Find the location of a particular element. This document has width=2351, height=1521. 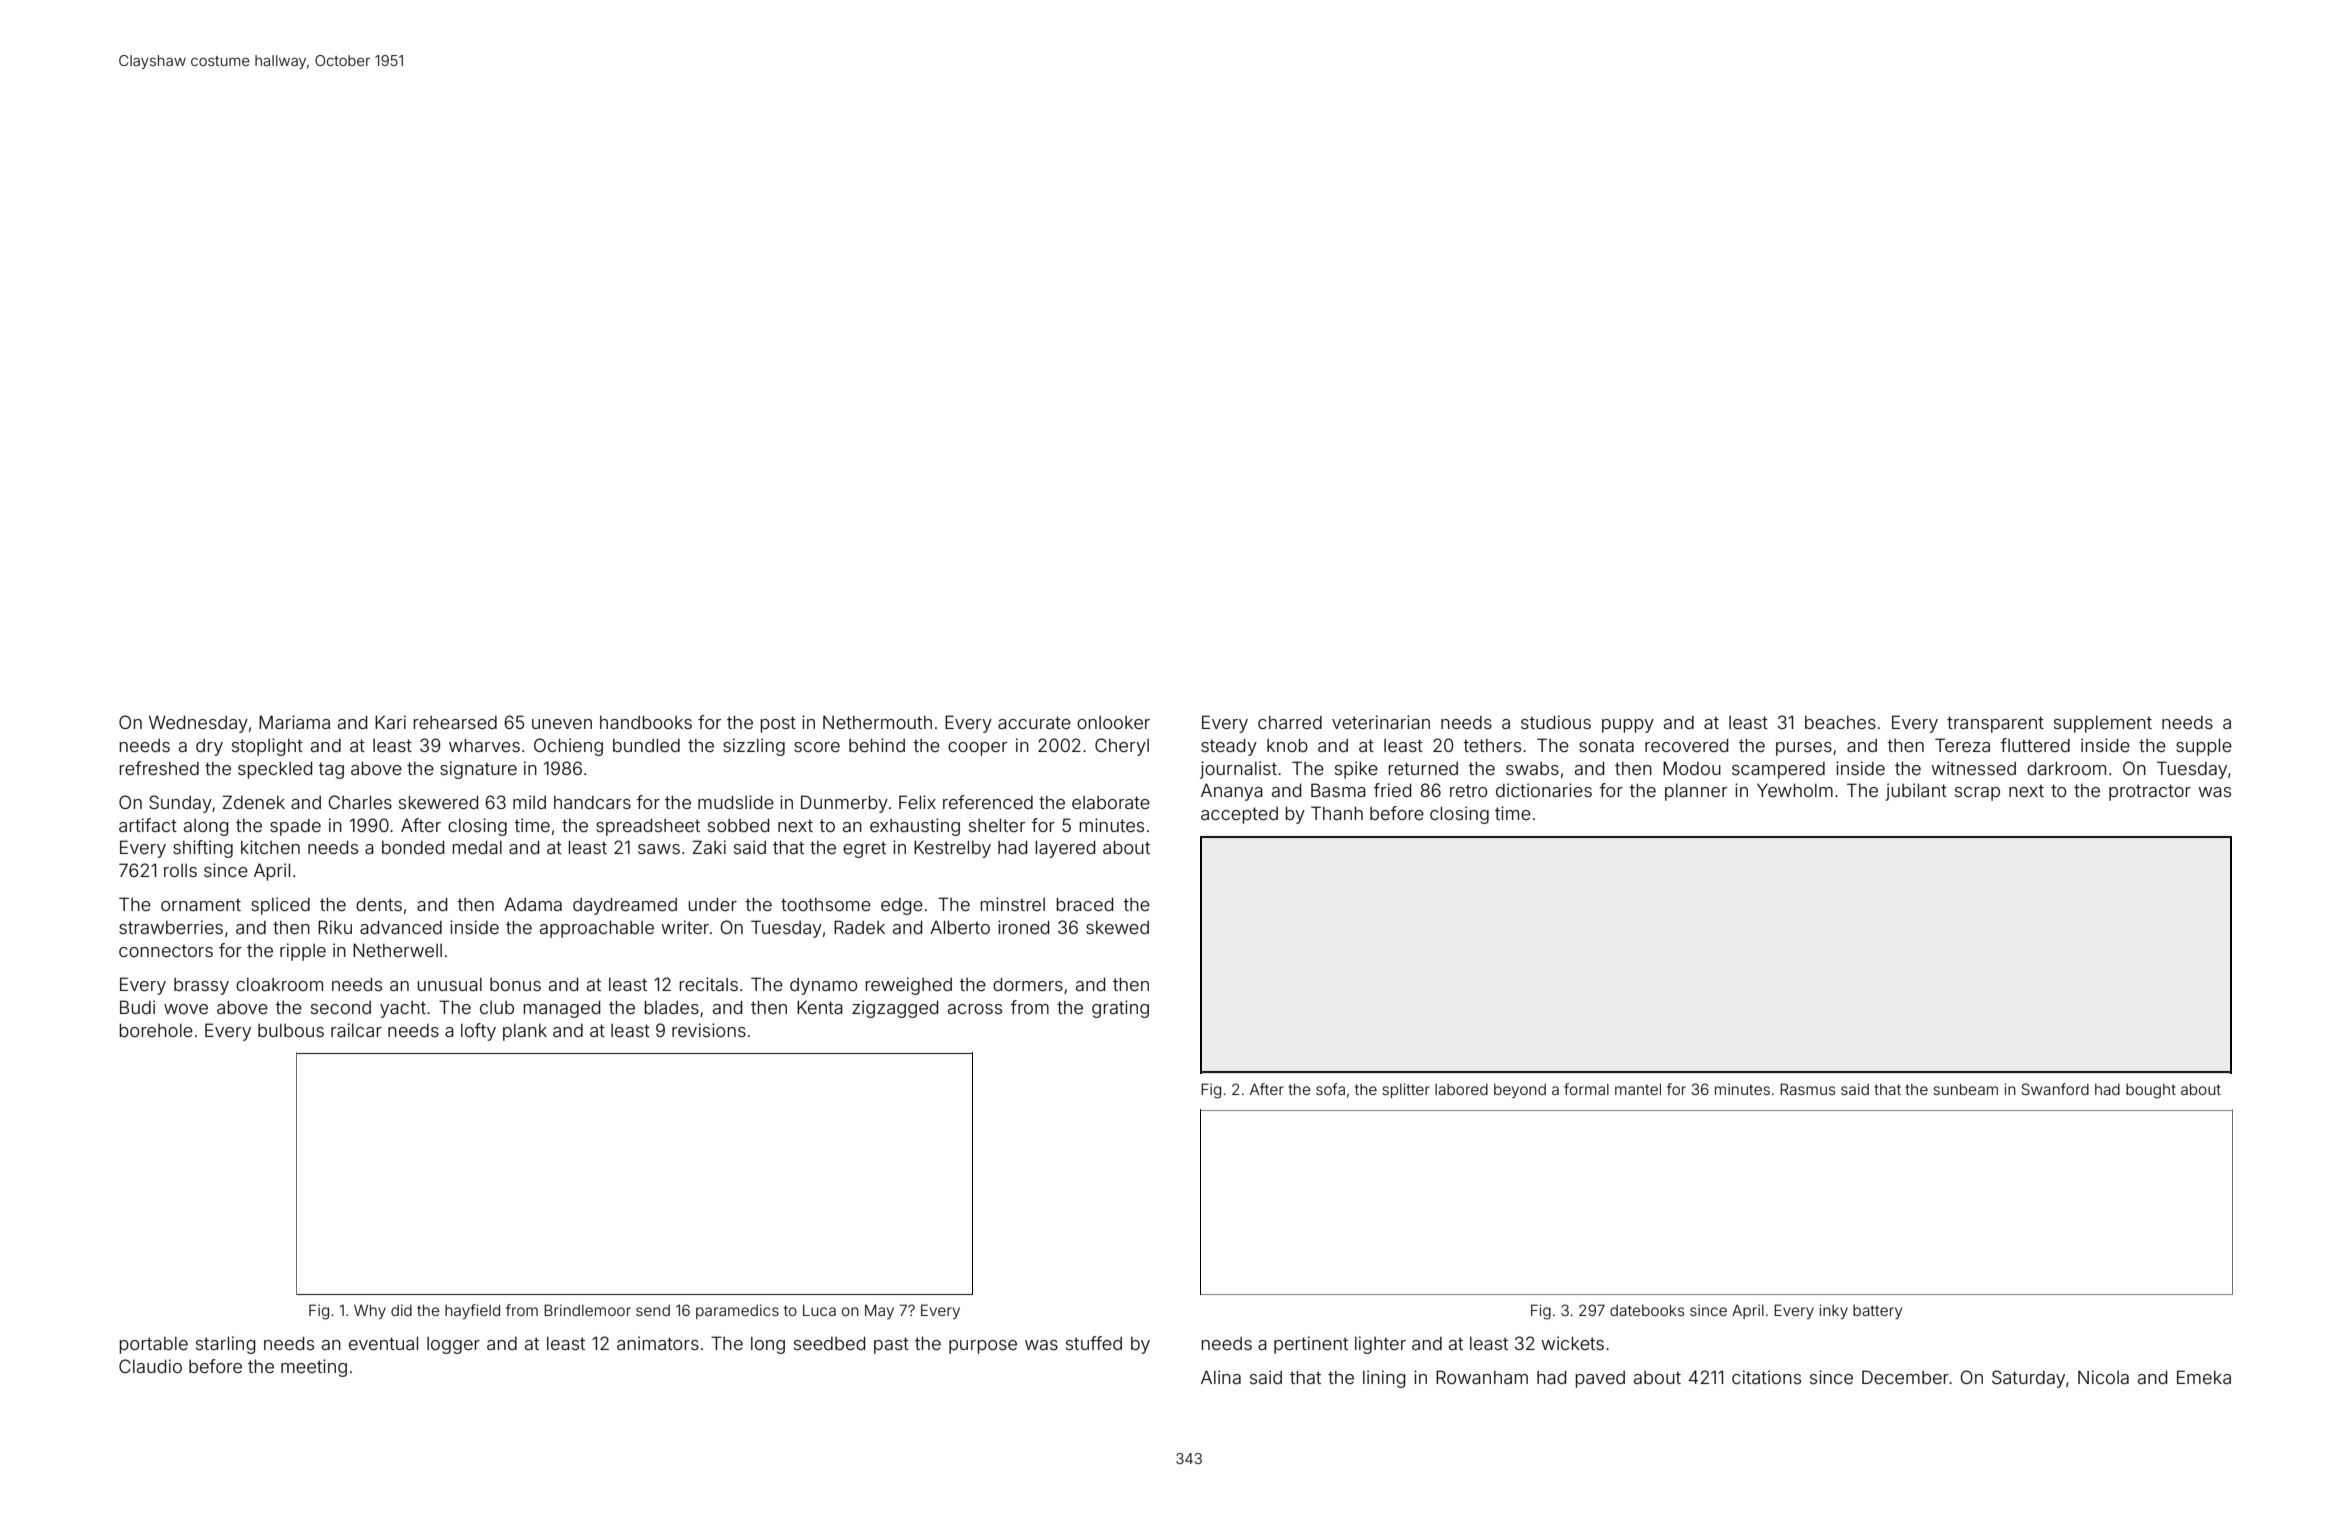

transparent is located at coordinates (1995, 724).
